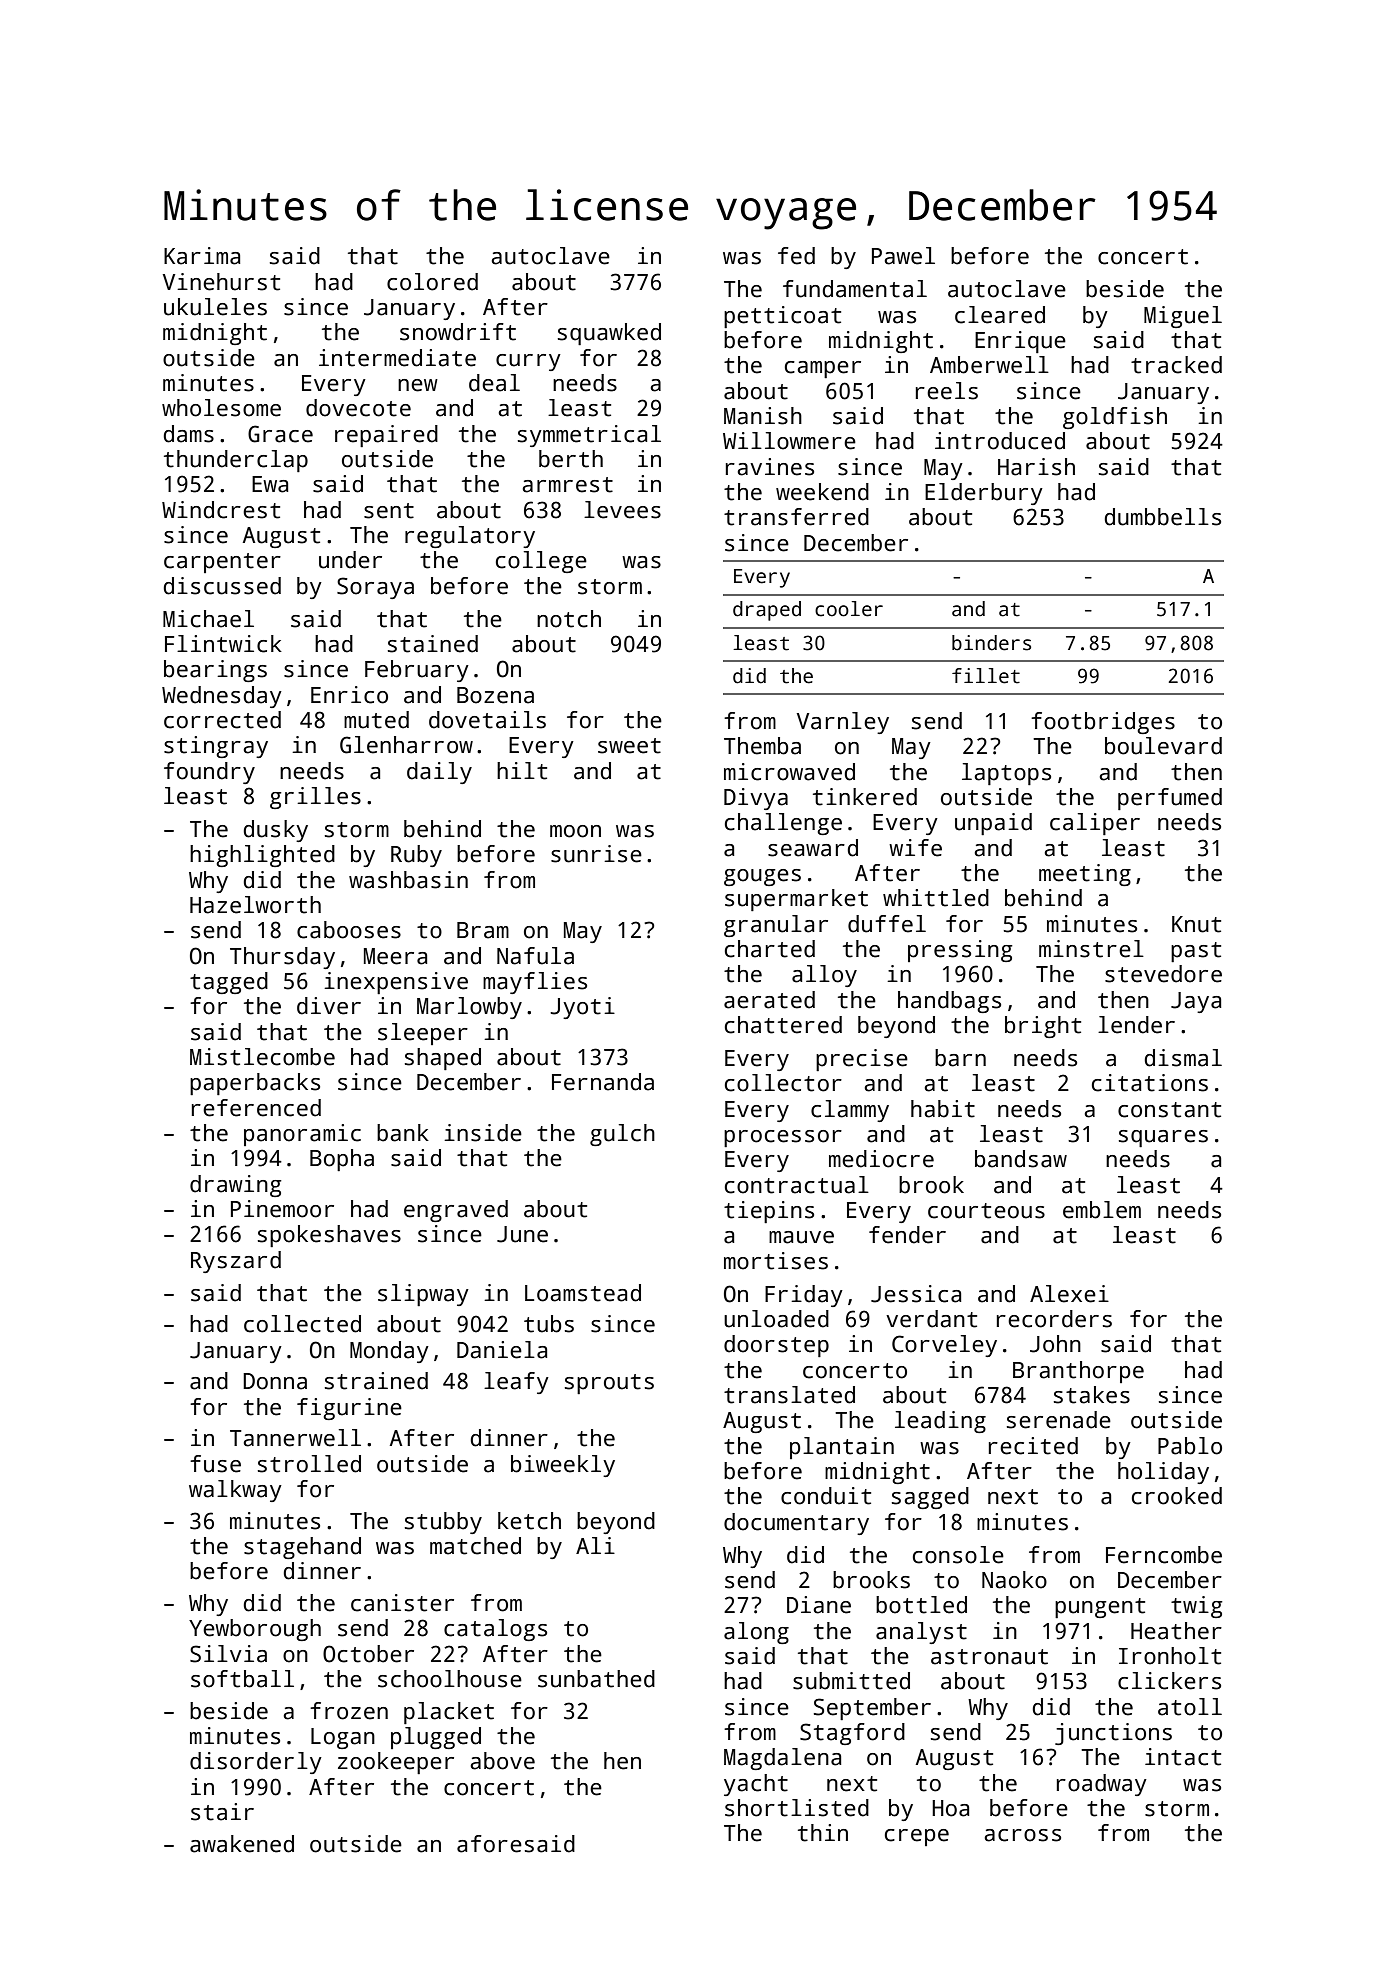 The height and width of the screenshot is (1969, 1386). I want to click on shortlisted, so click(797, 1808).
